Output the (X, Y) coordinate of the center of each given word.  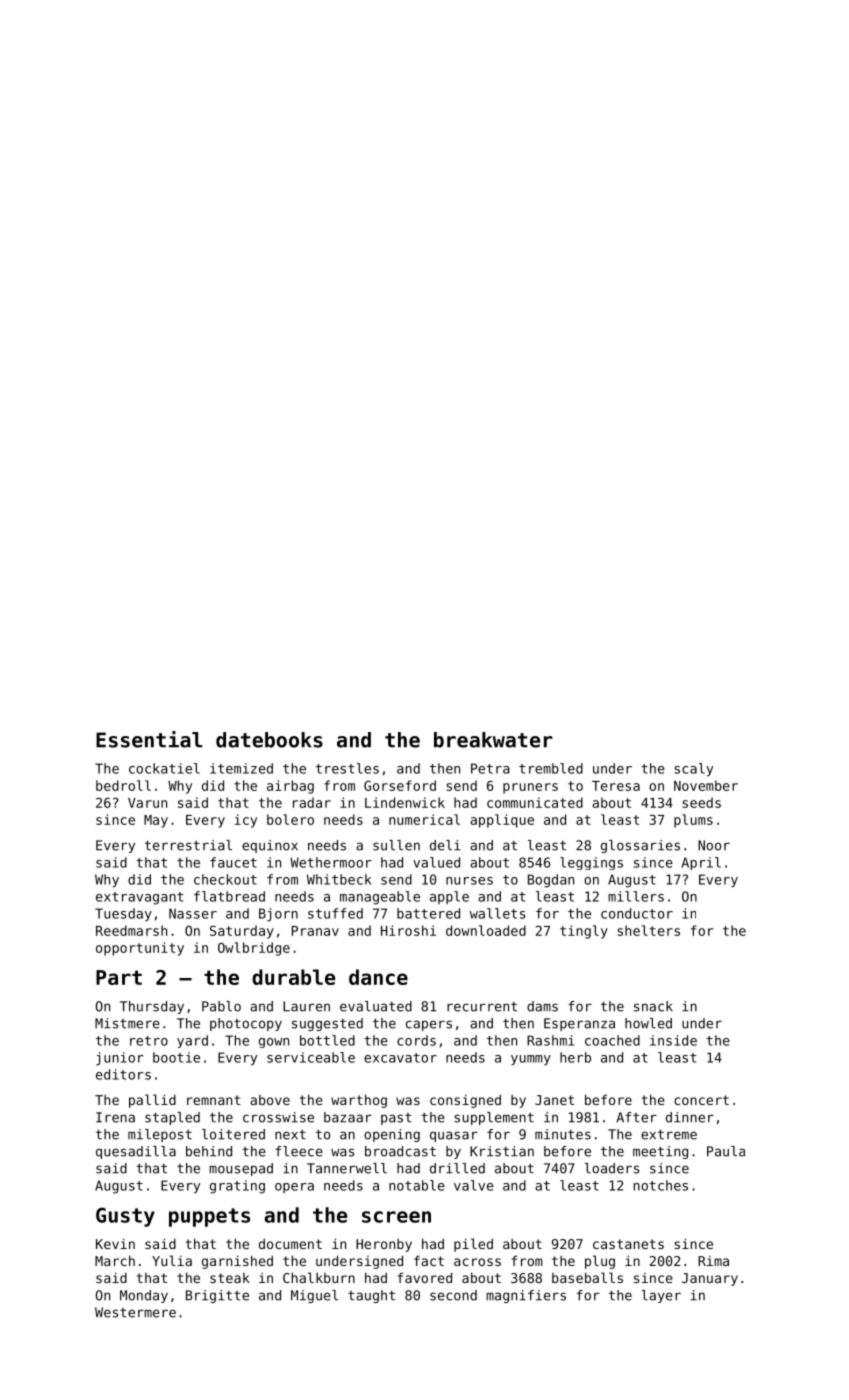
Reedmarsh (131, 930)
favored (425, 1277)
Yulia (172, 1260)
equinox (270, 846)
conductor (637, 913)
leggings (591, 863)
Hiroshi (408, 930)
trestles (347, 768)
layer (661, 1296)
